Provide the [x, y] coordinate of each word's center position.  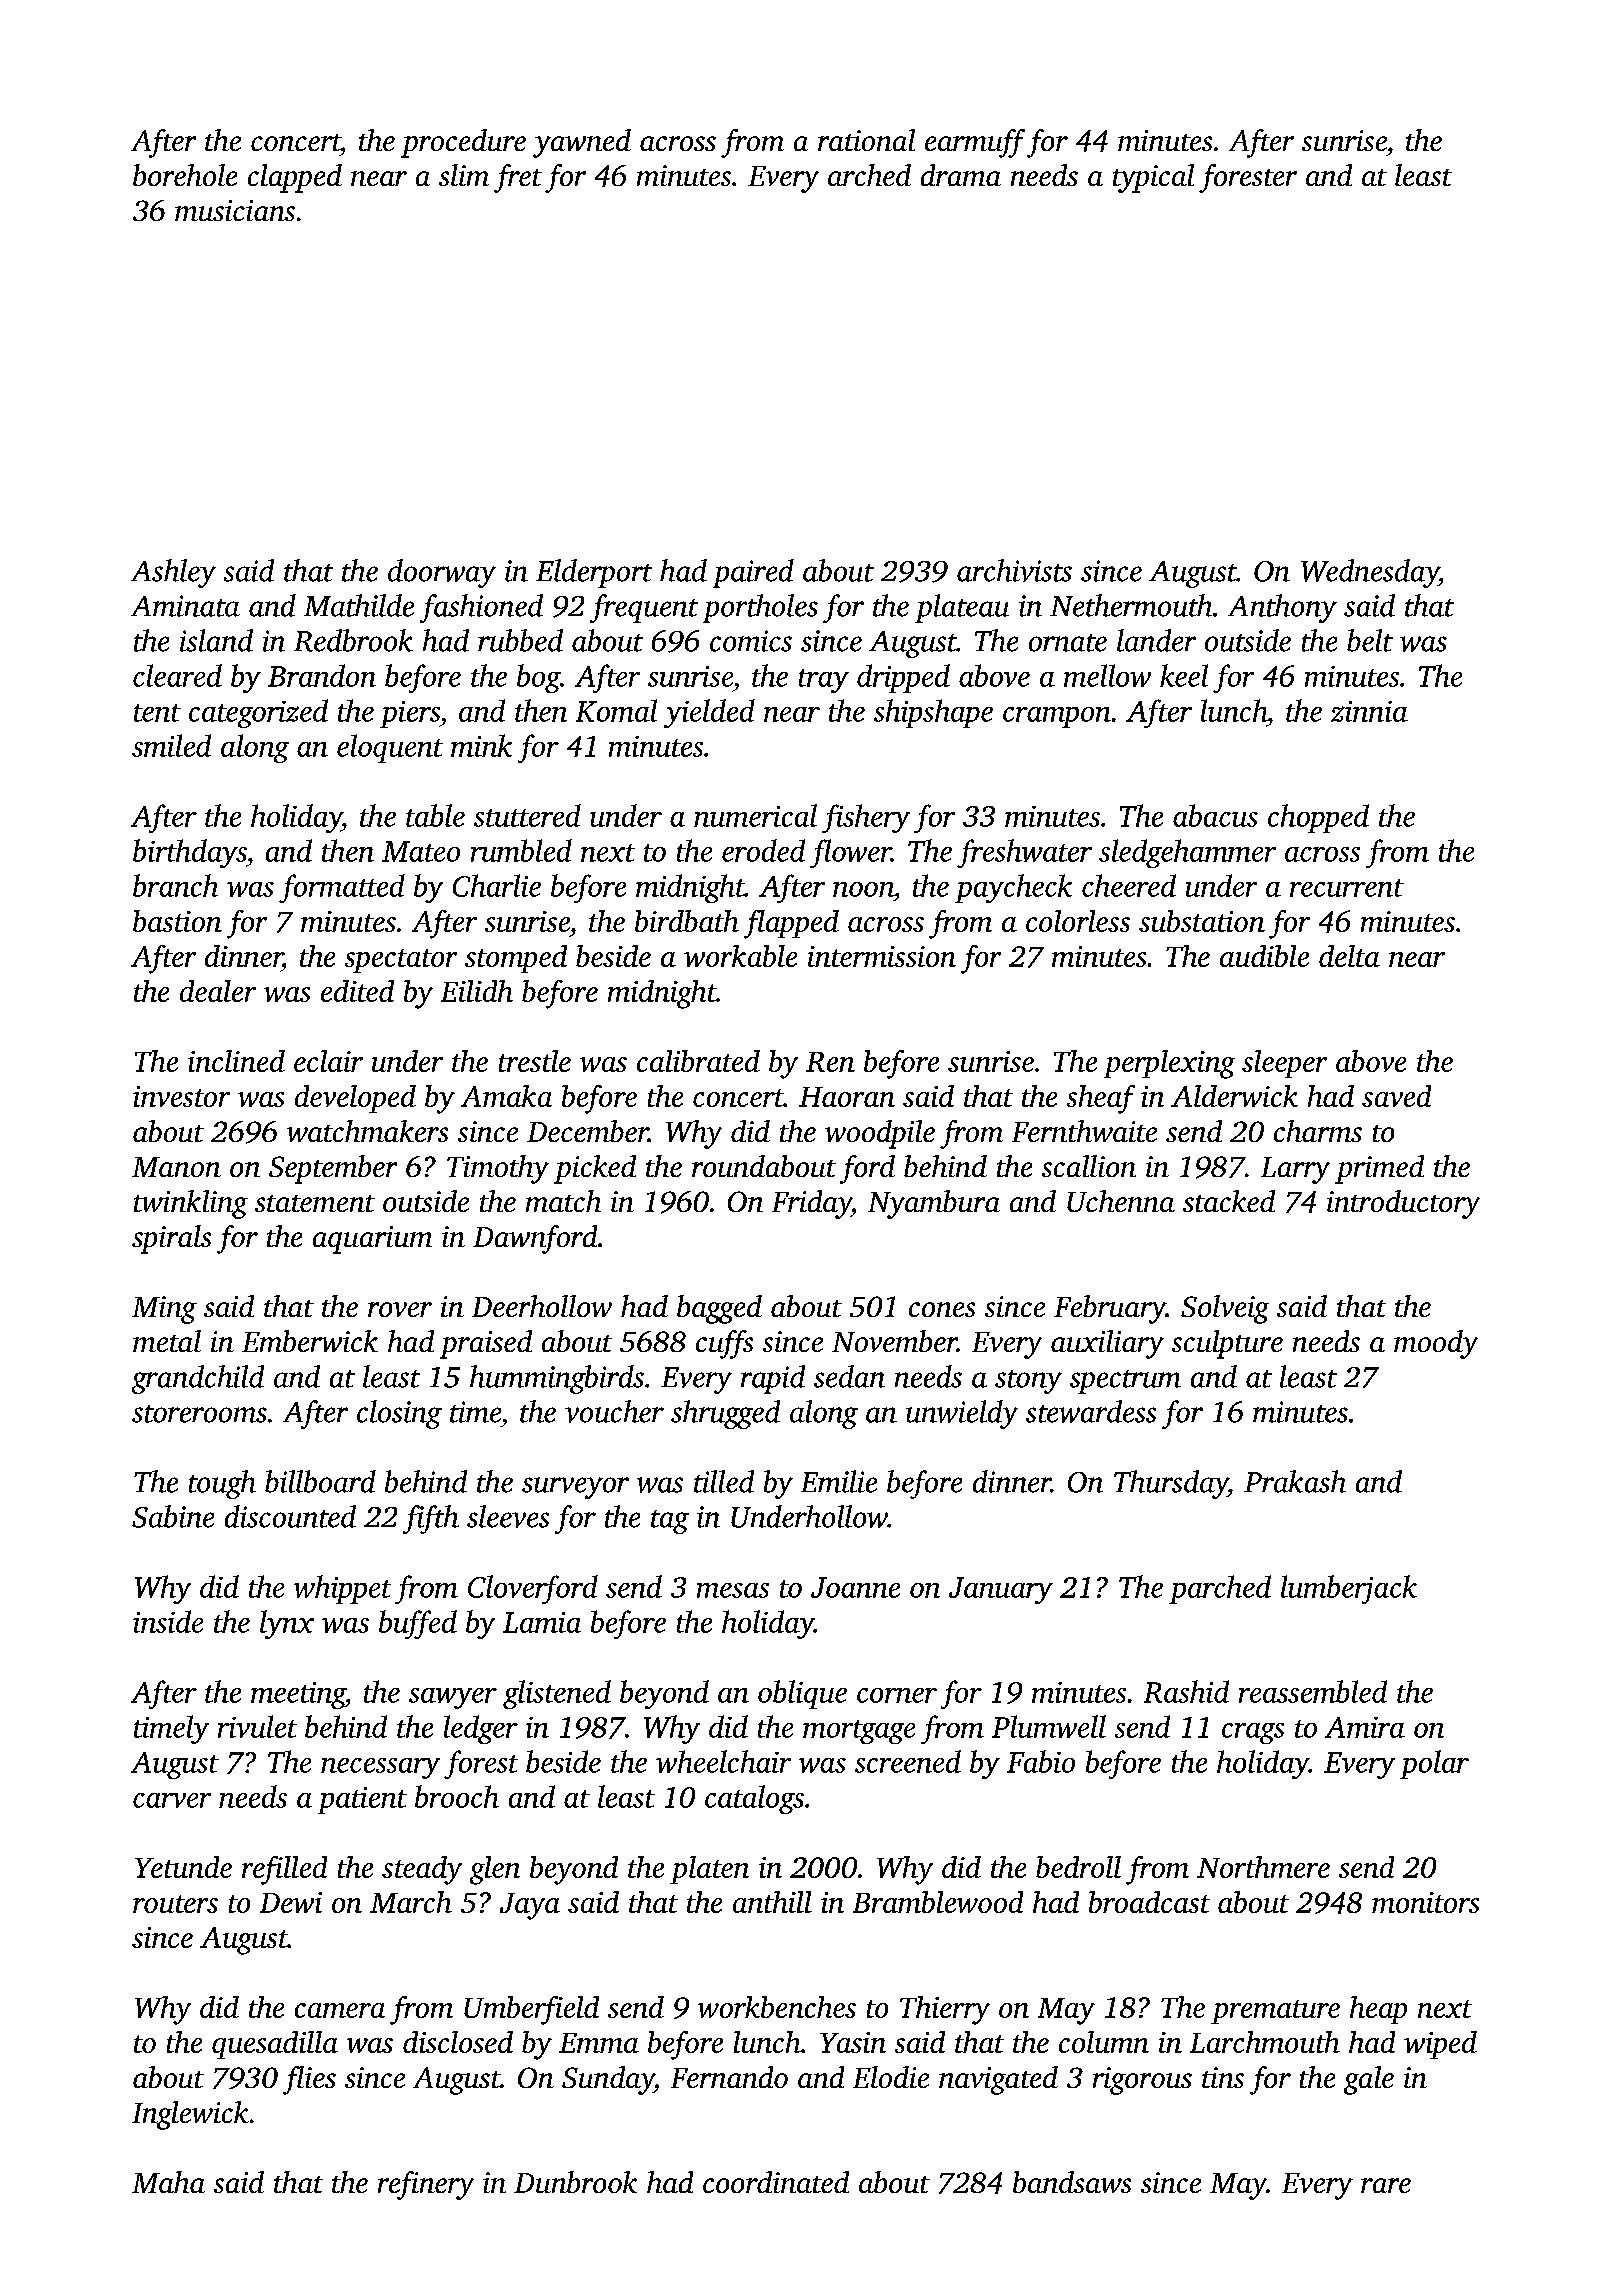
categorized [258, 713]
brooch [457, 1796]
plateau [962, 608]
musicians [235, 210]
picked [595, 1169]
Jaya [530, 1906]
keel [1184, 675]
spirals [171, 1239]
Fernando [729, 2077]
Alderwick [1234, 1096]
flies [309, 2080]
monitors [1425, 1902]
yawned [582, 143]
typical [1153, 178]
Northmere [1263, 1867]
